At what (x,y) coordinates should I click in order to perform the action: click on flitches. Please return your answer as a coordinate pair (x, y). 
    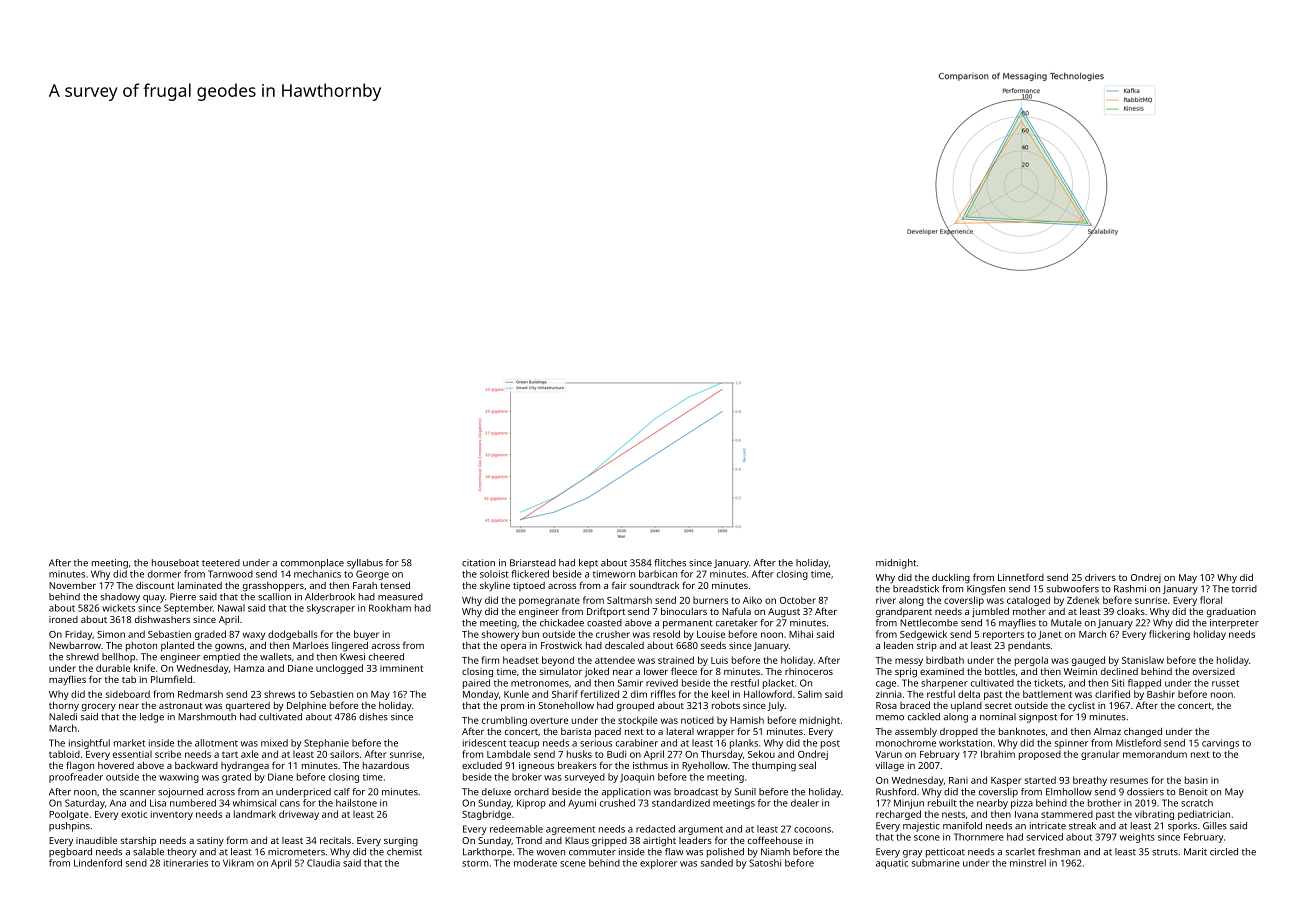
    Looking at the image, I should click on (670, 563).
